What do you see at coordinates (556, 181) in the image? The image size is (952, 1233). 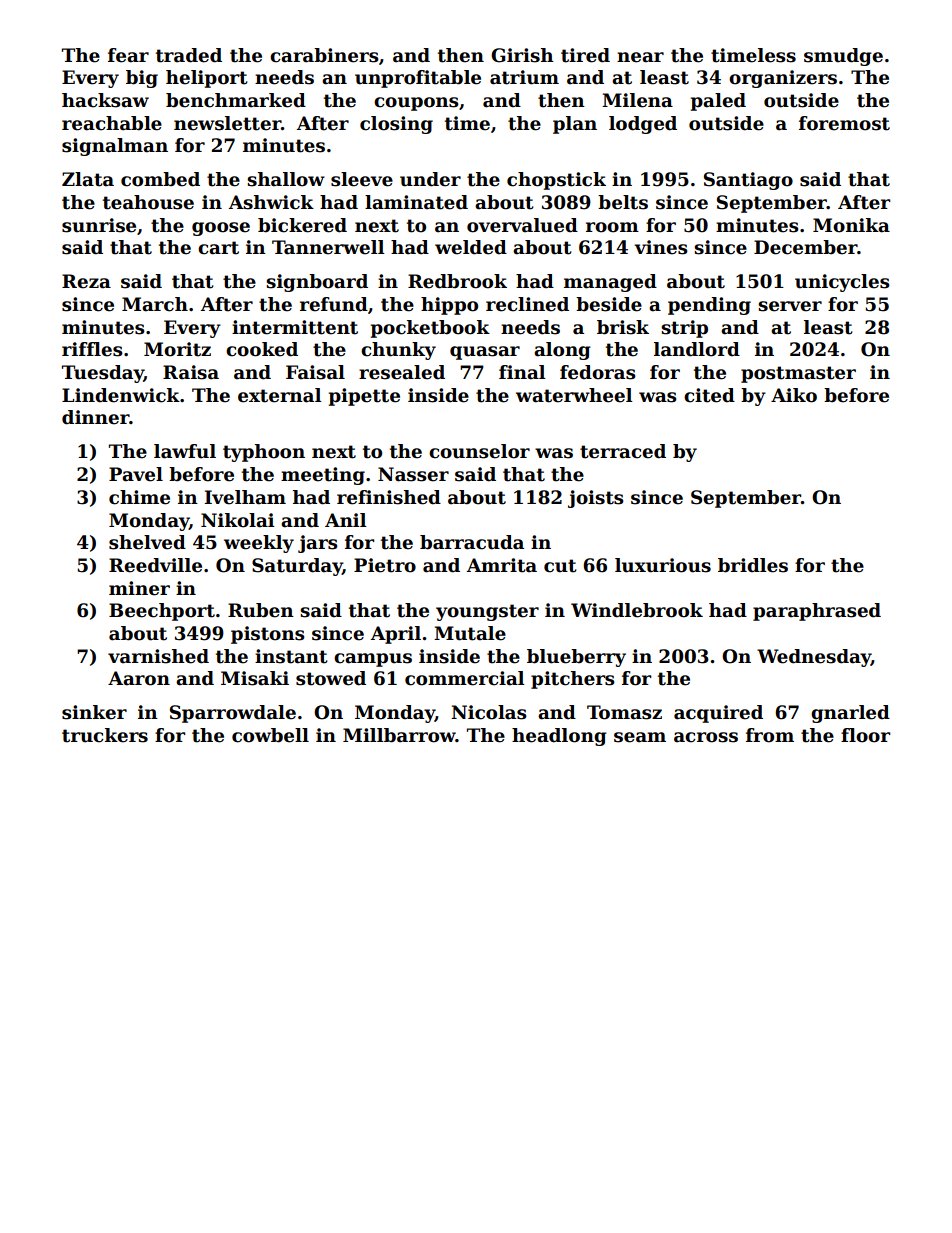 I see `chopstick` at bounding box center [556, 181].
